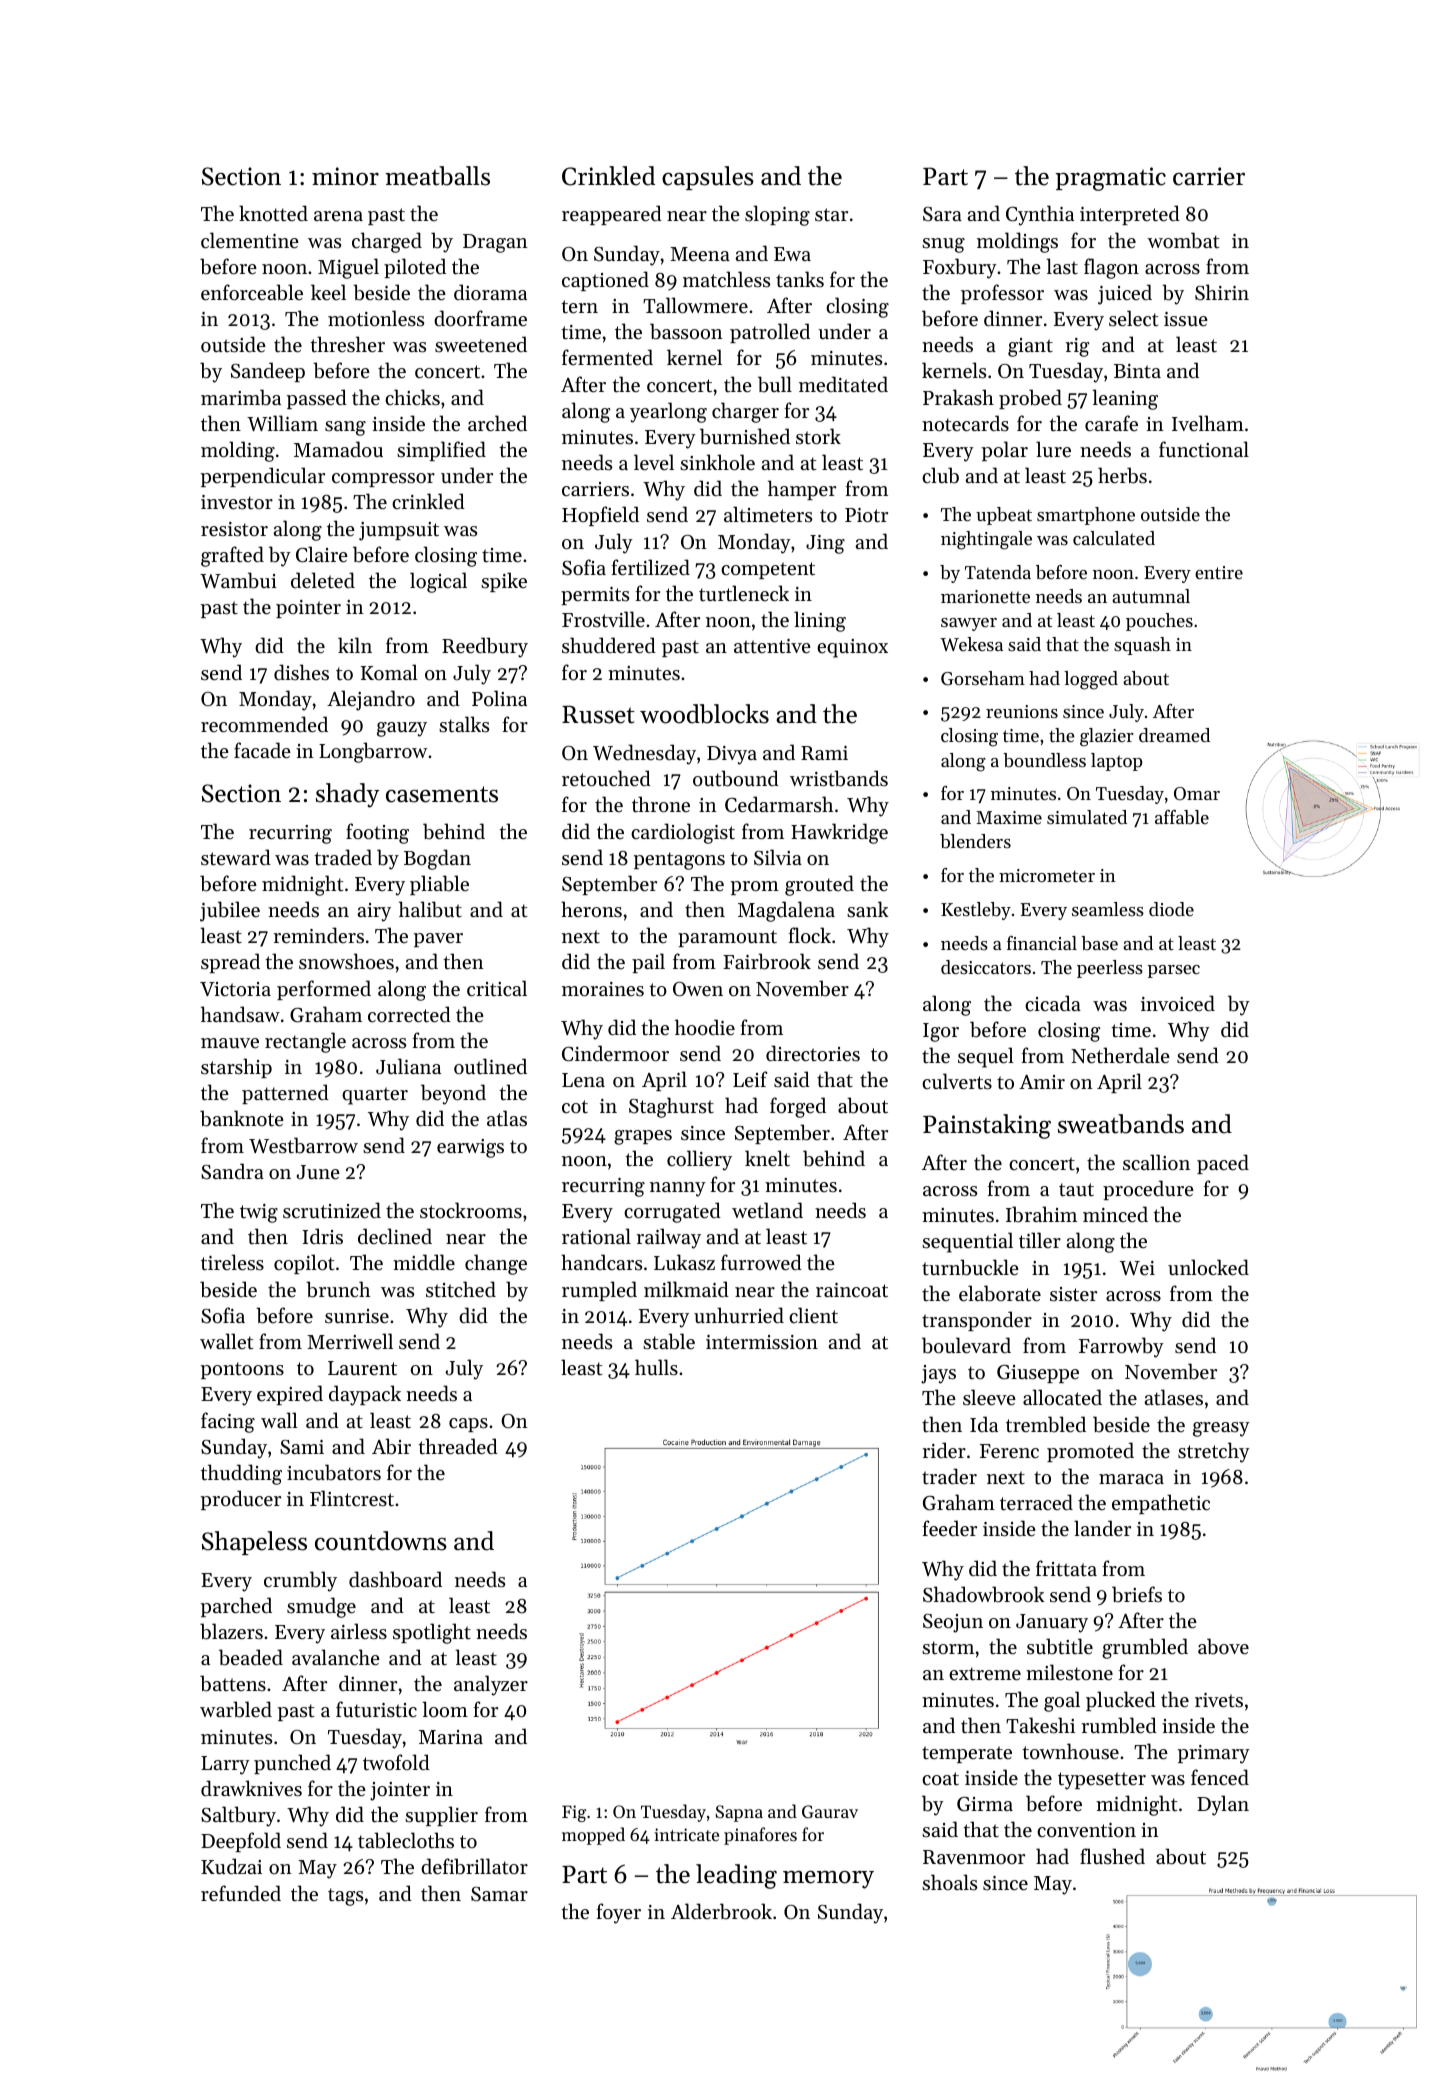 The height and width of the screenshot is (2100, 1450). What do you see at coordinates (238, 1816) in the screenshot?
I see `Saltbury` at bounding box center [238, 1816].
